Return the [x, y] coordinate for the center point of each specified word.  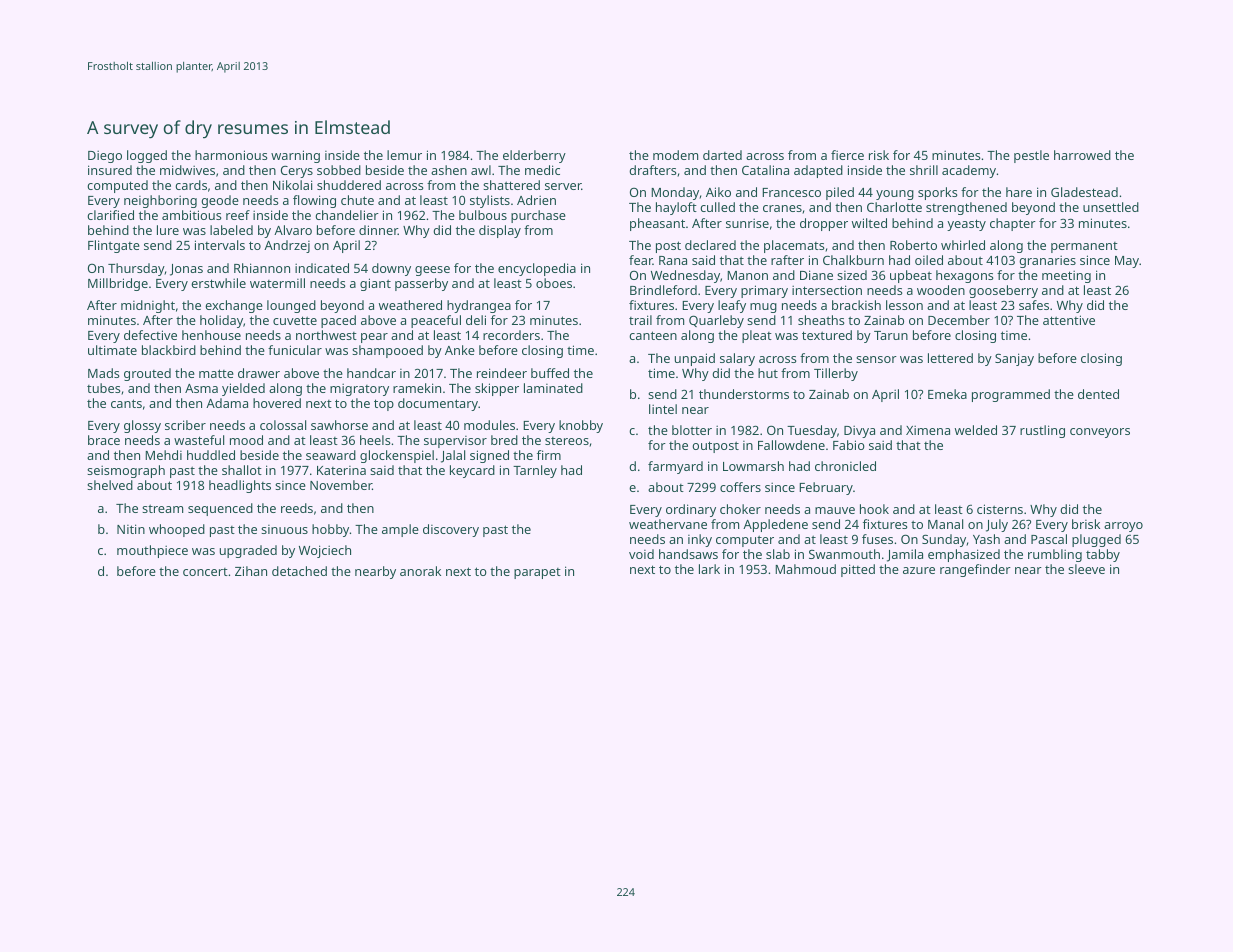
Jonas [186, 270]
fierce [847, 155]
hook [874, 509]
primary [764, 291]
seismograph [126, 471]
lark [709, 569]
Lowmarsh [753, 466]
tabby [1103, 555]
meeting [1066, 276]
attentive [1069, 320]
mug [763, 308]
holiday [221, 321]
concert [205, 572]
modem [675, 155]
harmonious [231, 155]
